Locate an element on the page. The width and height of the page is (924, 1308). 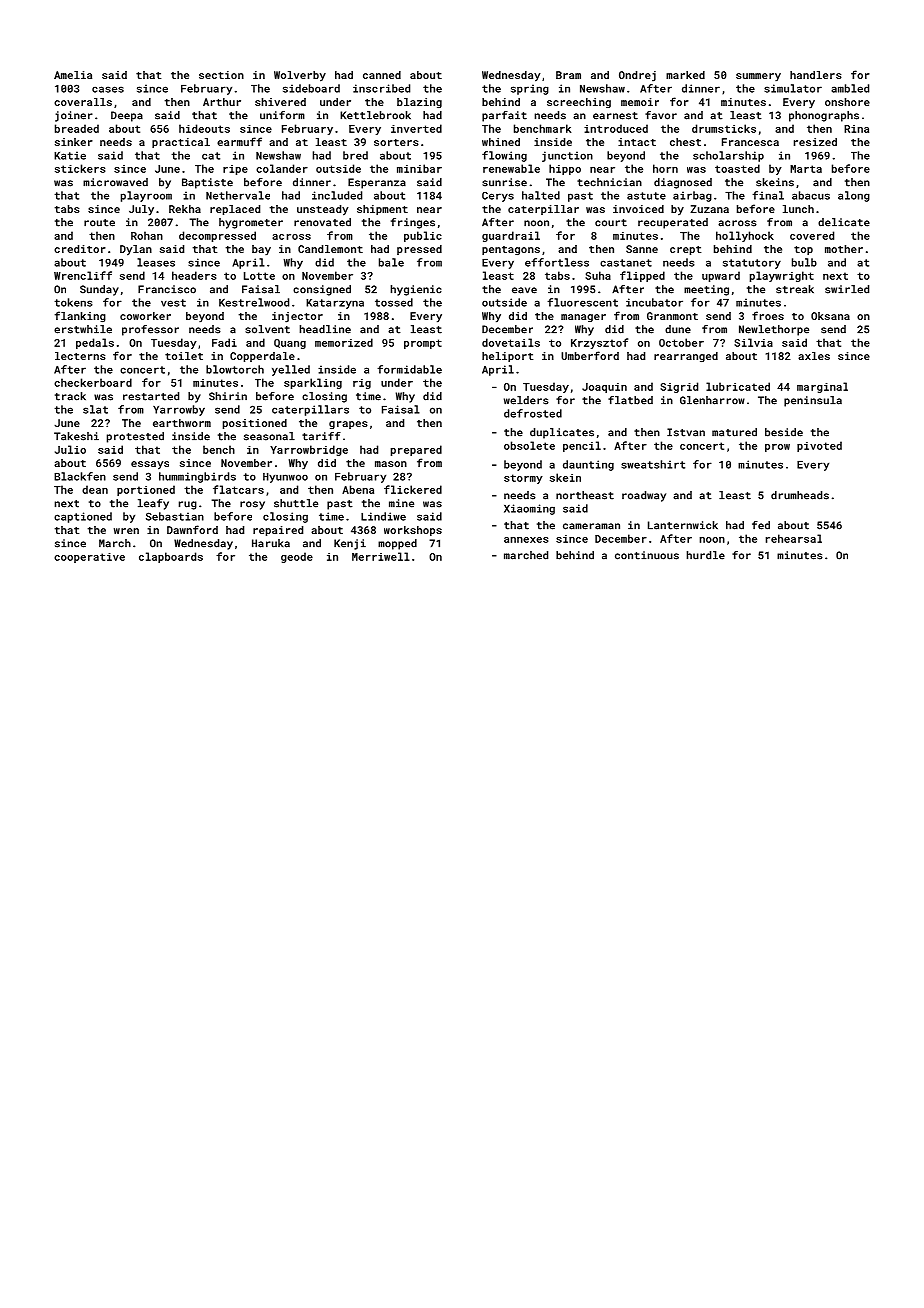
cooperative is located at coordinates (89, 558).
